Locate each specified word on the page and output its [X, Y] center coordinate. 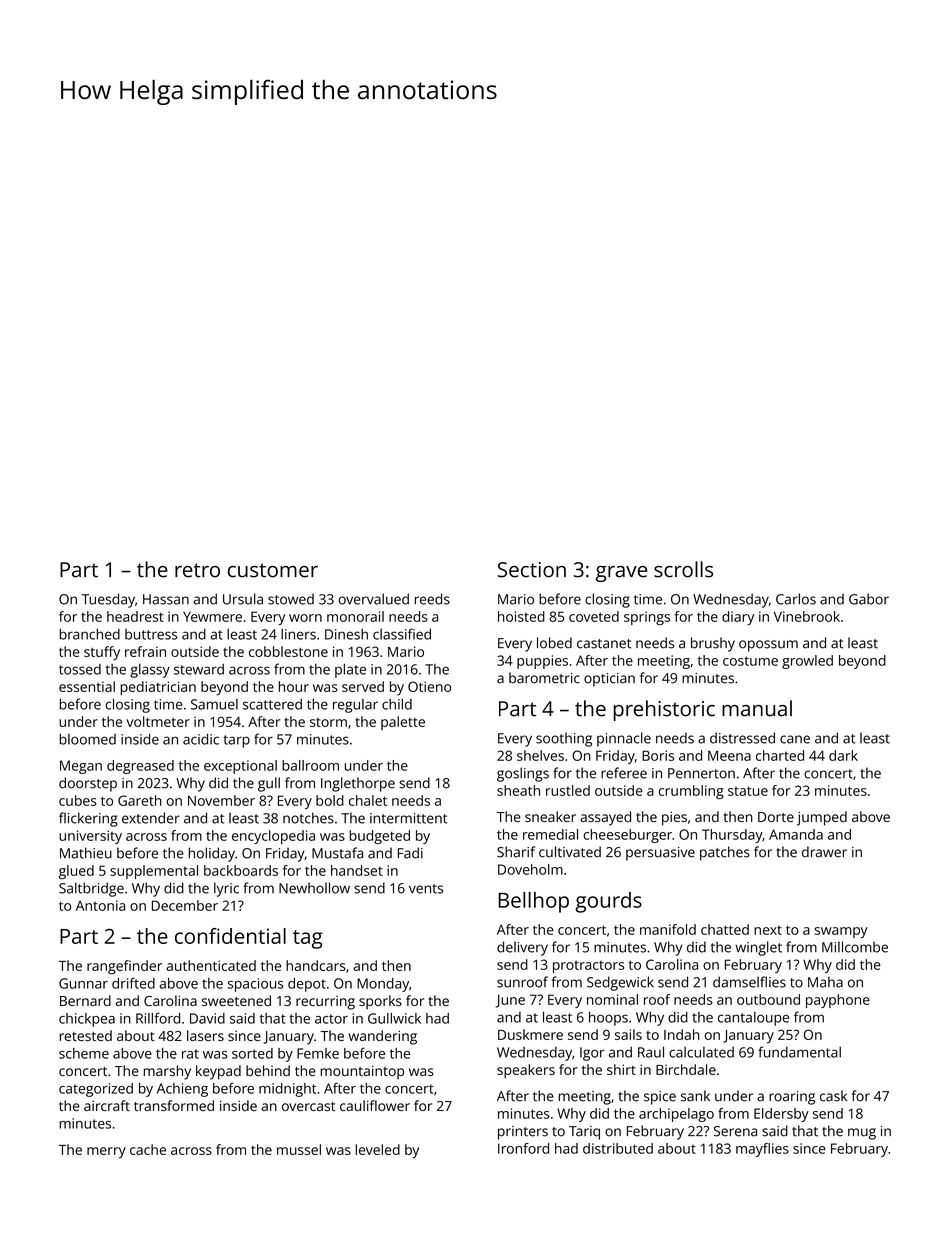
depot [307, 985]
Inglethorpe [358, 784]
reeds [432, 599]
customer [273, 570]
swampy [841, 932]
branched [89, 634]
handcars [316, 965]
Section [532, 570]
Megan [81, 767]
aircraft [107, 1105]
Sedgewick [620, 983]
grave [621, 574]
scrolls [683, 569]
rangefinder [124, 967]
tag [308, 939]
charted [780, 755]
